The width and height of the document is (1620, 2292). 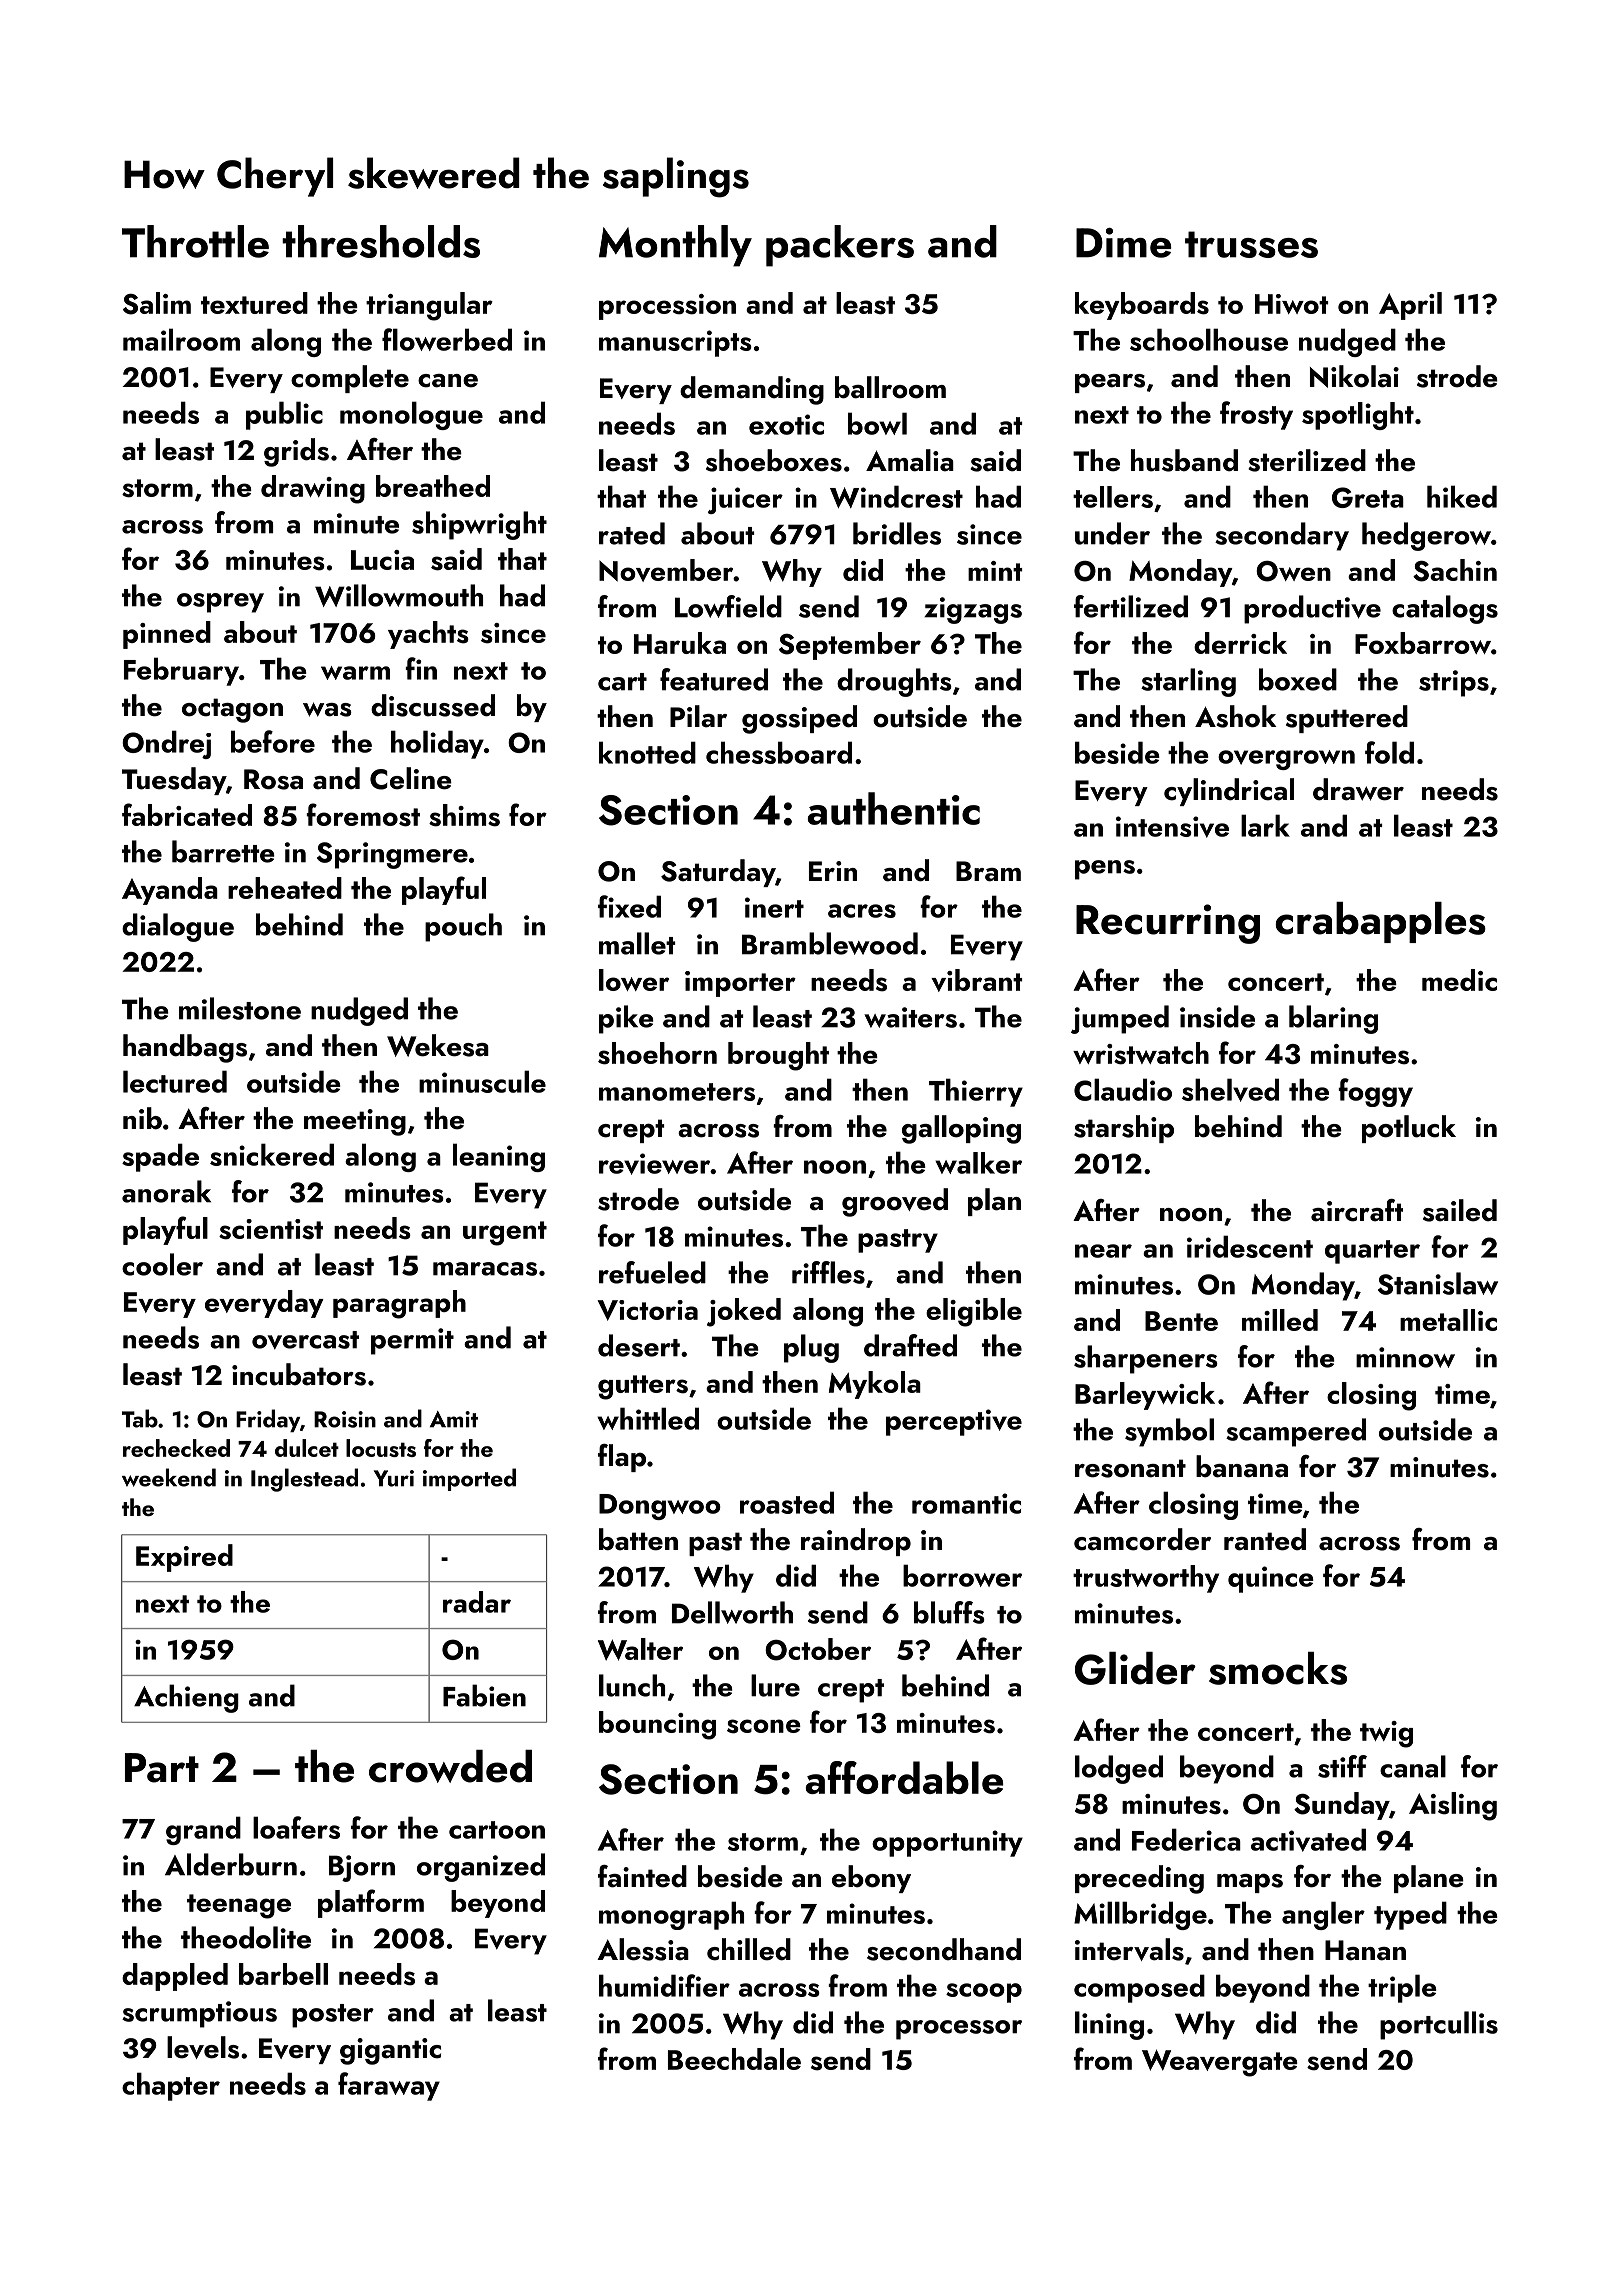 I want to click on November, so click(x=666, y=570).
